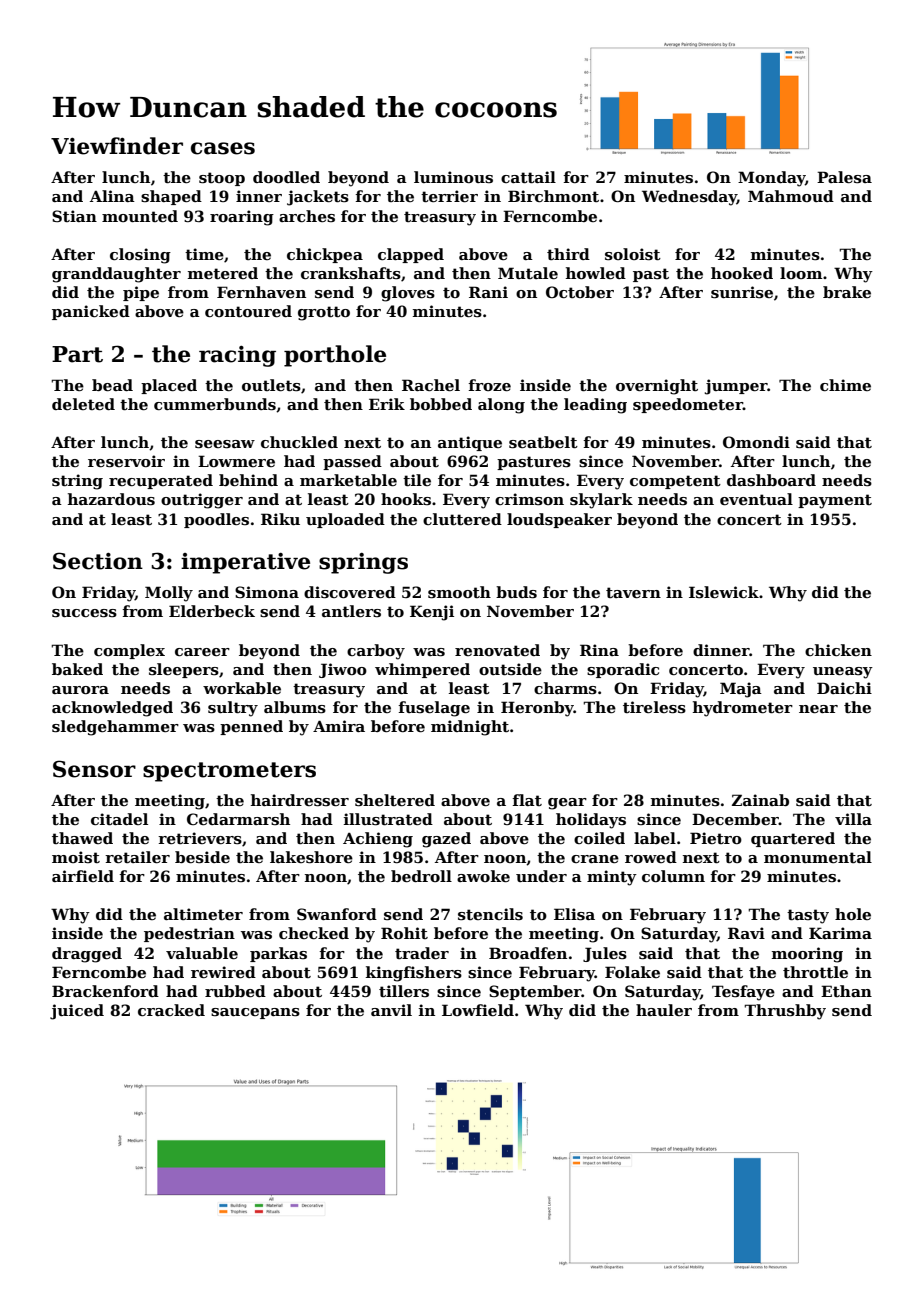 This page has height=1314, width=924. I want to click on Folake, so click(632, 972).
